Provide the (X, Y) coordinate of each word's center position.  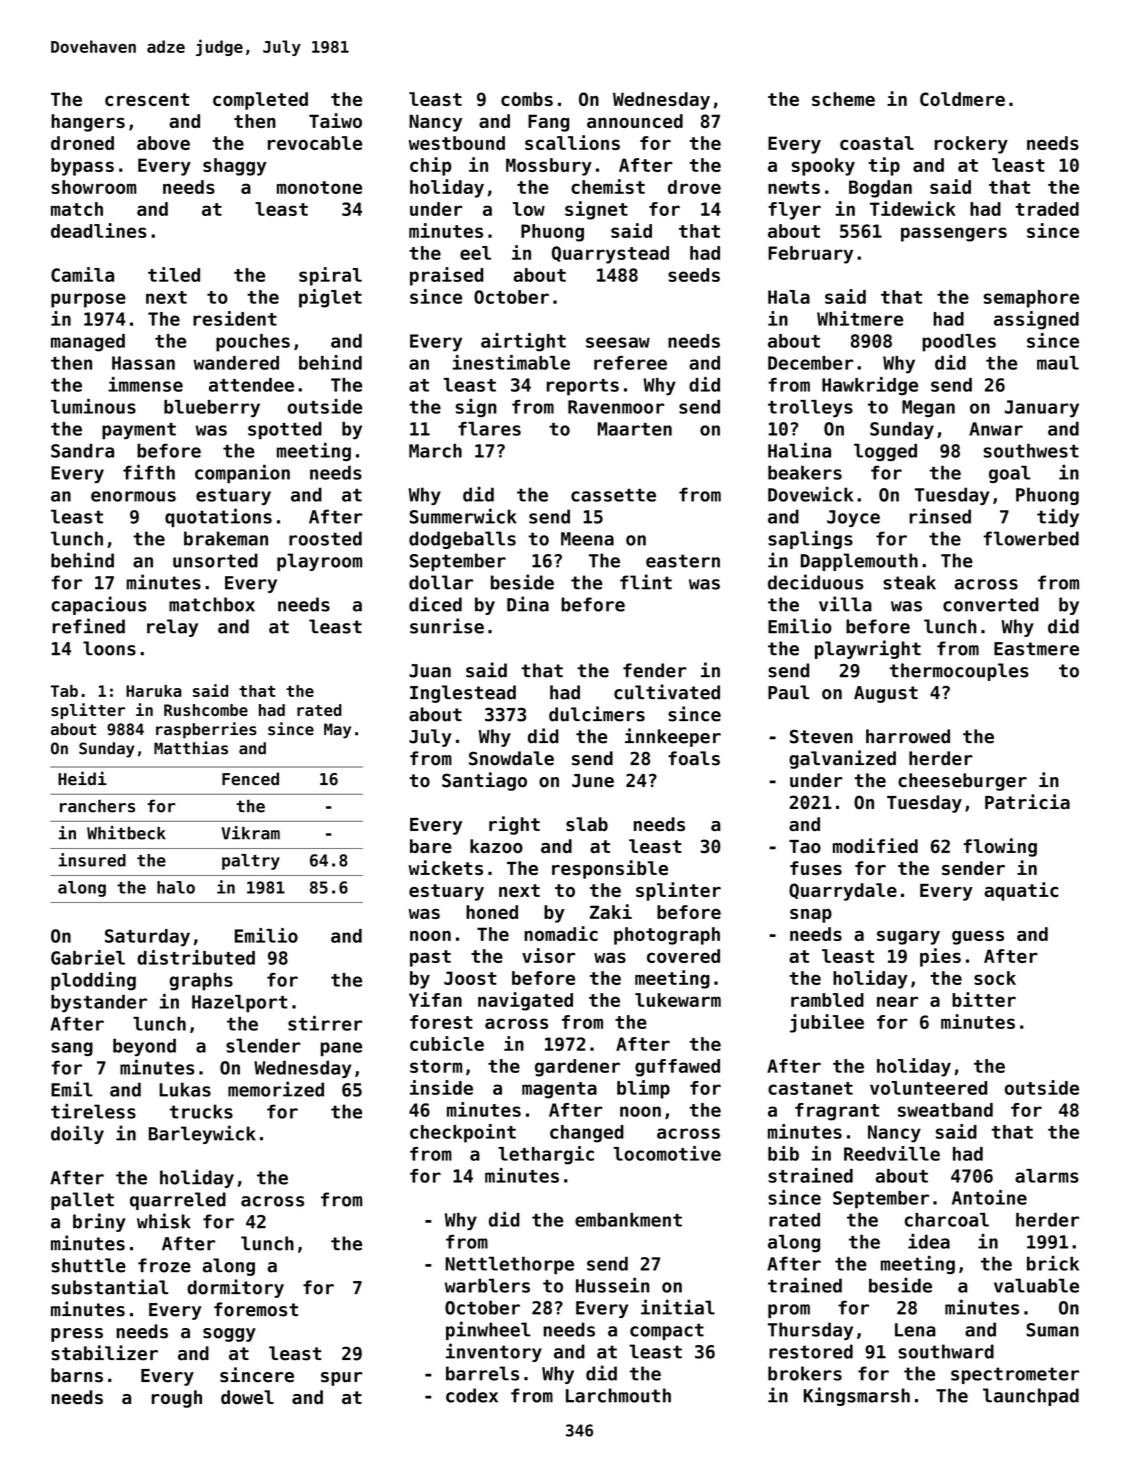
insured (92, 860)
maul (1058, 363)
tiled (174, 274)
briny (99, 1222)
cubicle (447, 1043)
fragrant (837, 1112)
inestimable (511, 362)
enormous (133, 496)
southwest (1031, 450)
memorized (276, 1089)
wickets (446, 867)
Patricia (1027, 802)
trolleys (810, 408)
